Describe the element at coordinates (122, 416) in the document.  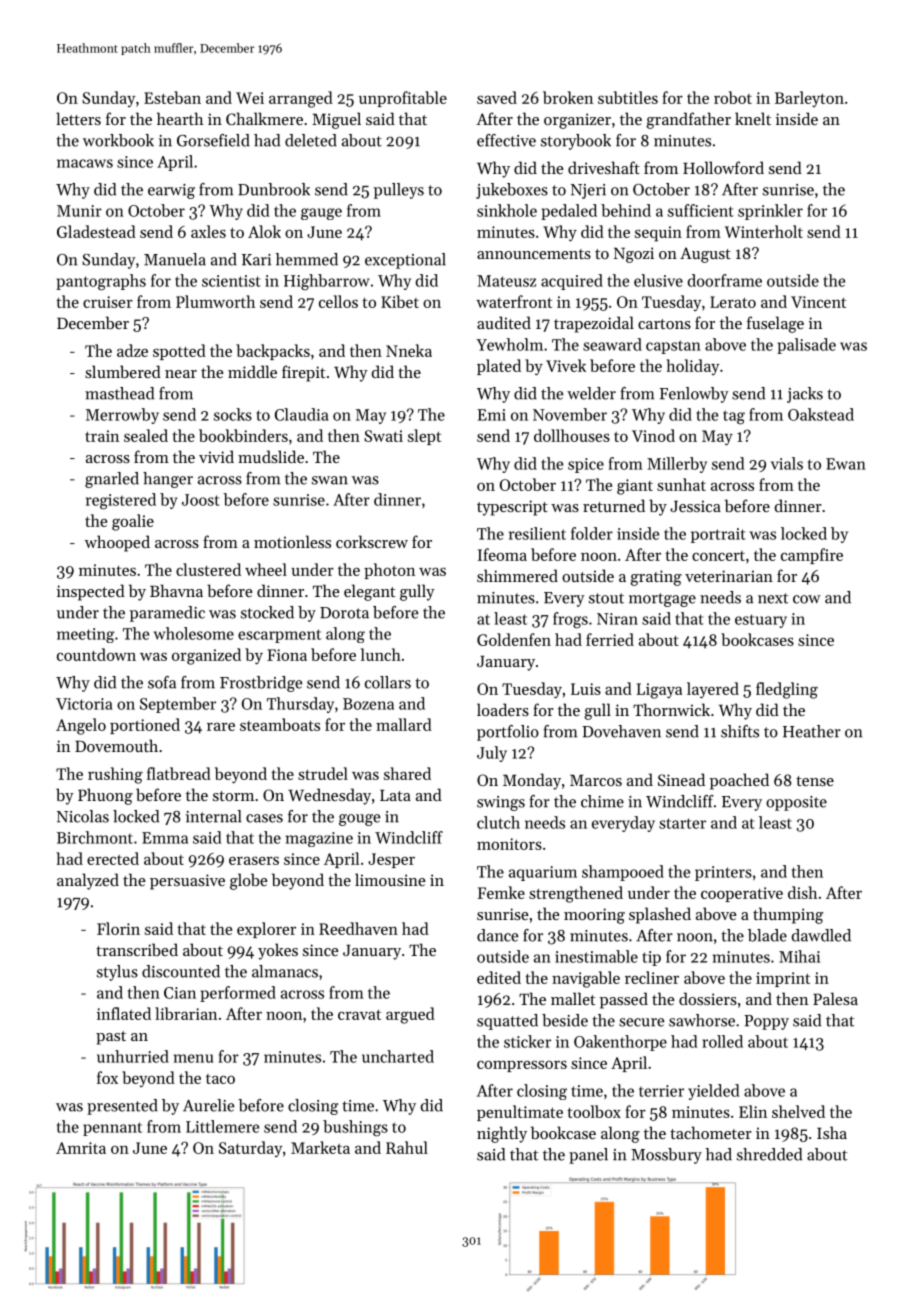
I see `Merrowby` at that location.
